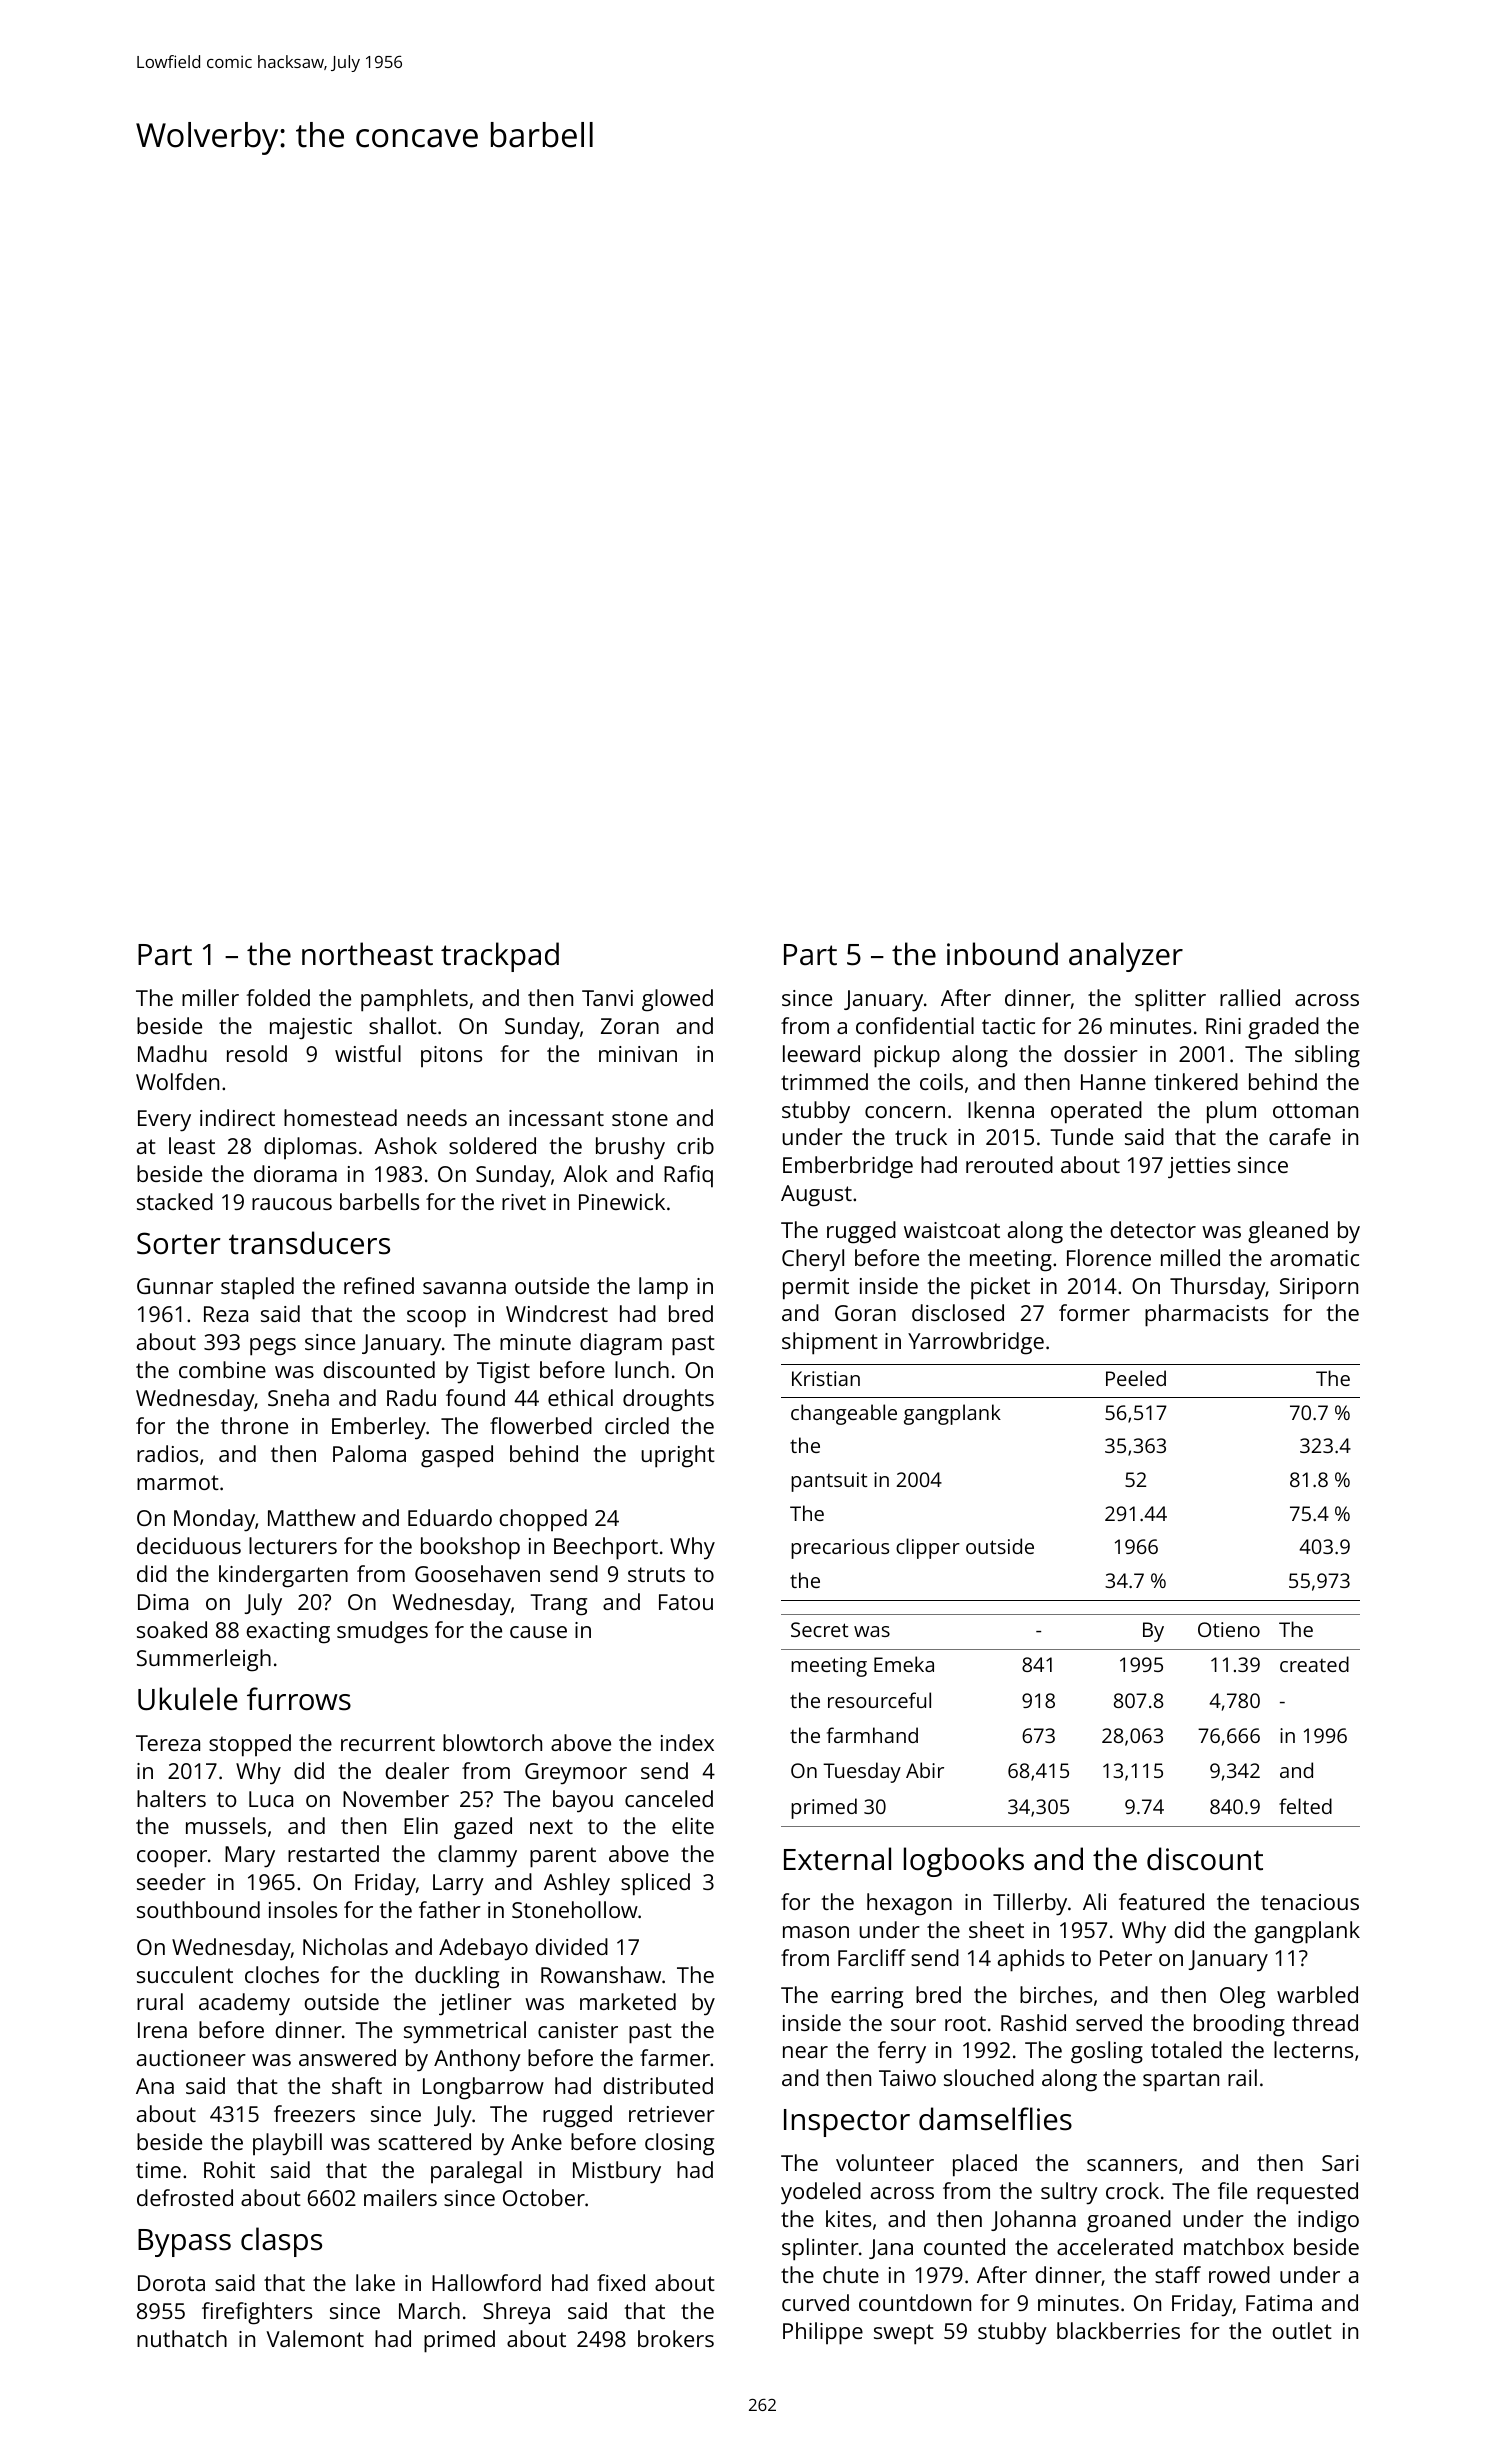 The height and width of the screenshot is (2464, 1496). What do you see at coordinates (1136, 1378) in the screenshot?
I see `Peeled` at bounding box center [1136, 1378].
